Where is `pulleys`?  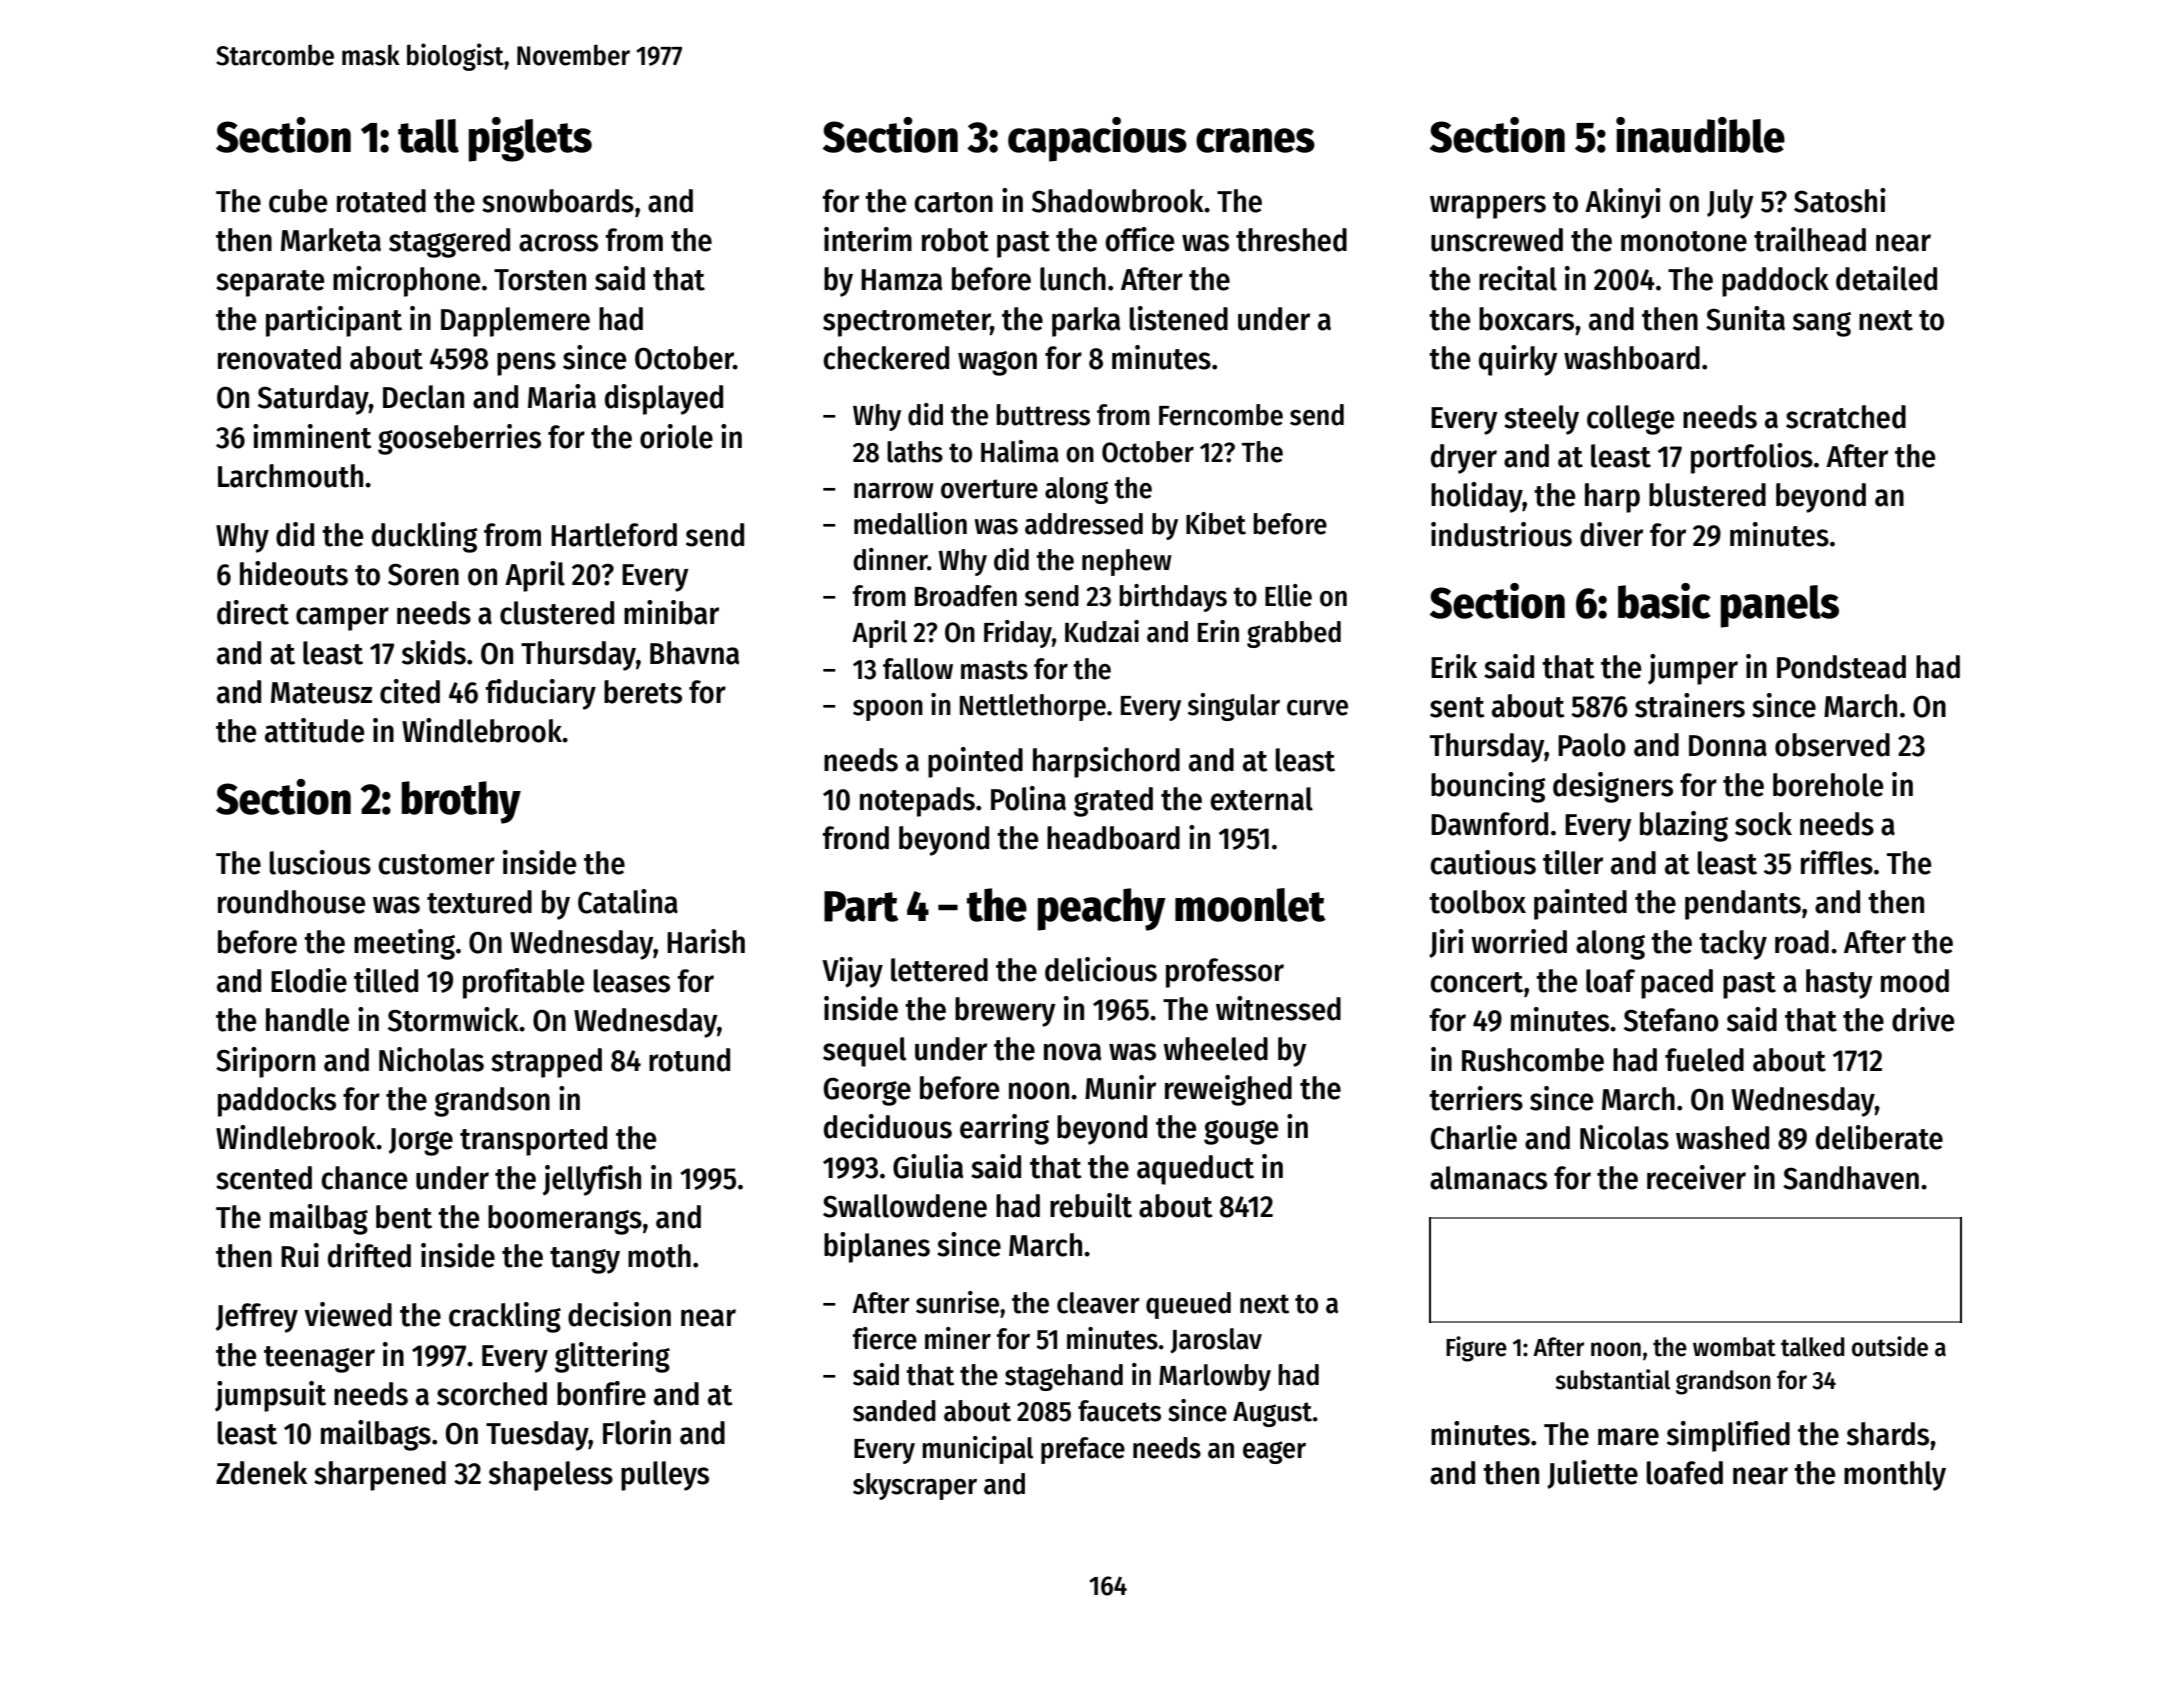 pulleys is located at coordinates (665, 1476).
